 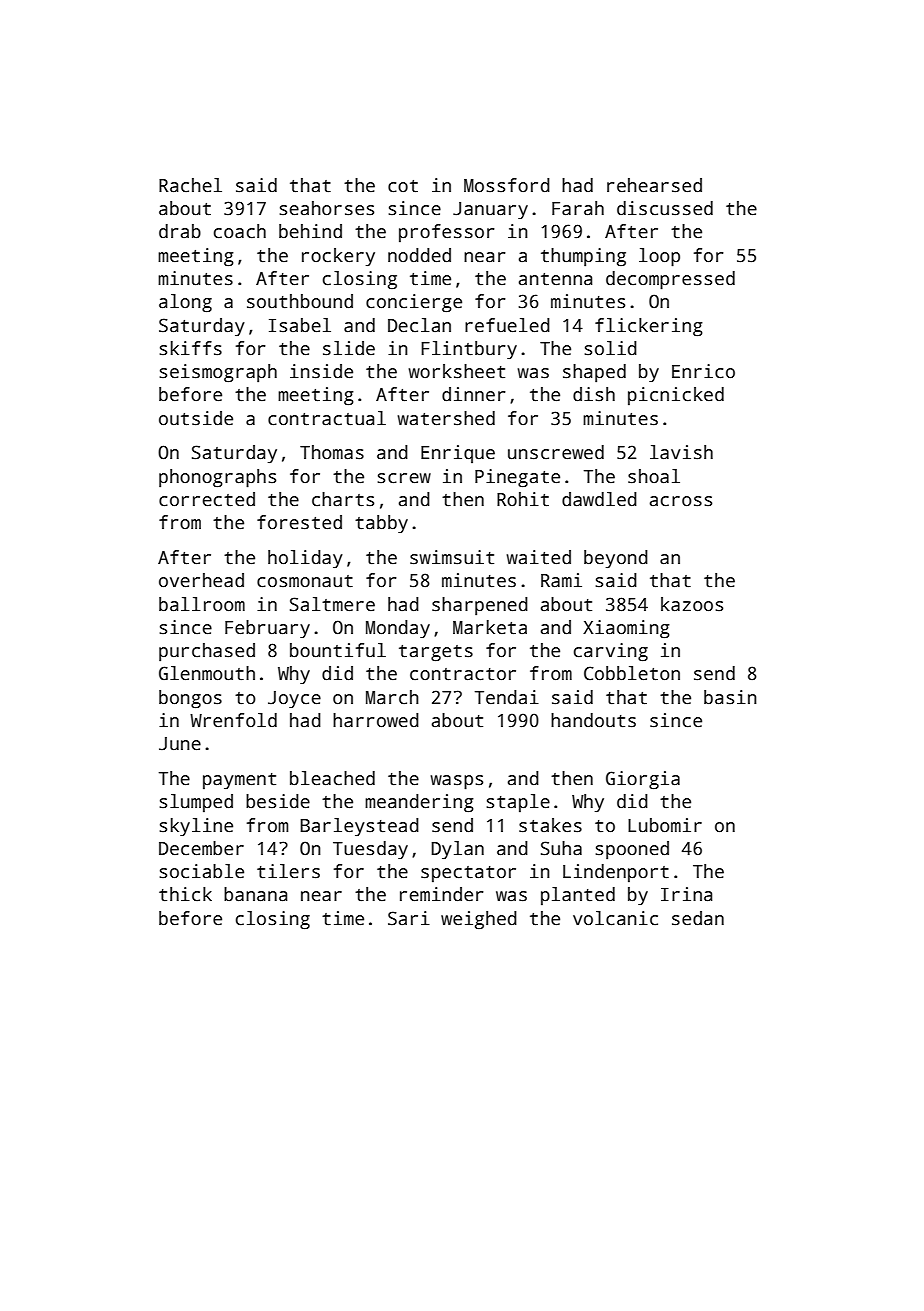 I want to click on antenna, so click(x=555, y=279).
